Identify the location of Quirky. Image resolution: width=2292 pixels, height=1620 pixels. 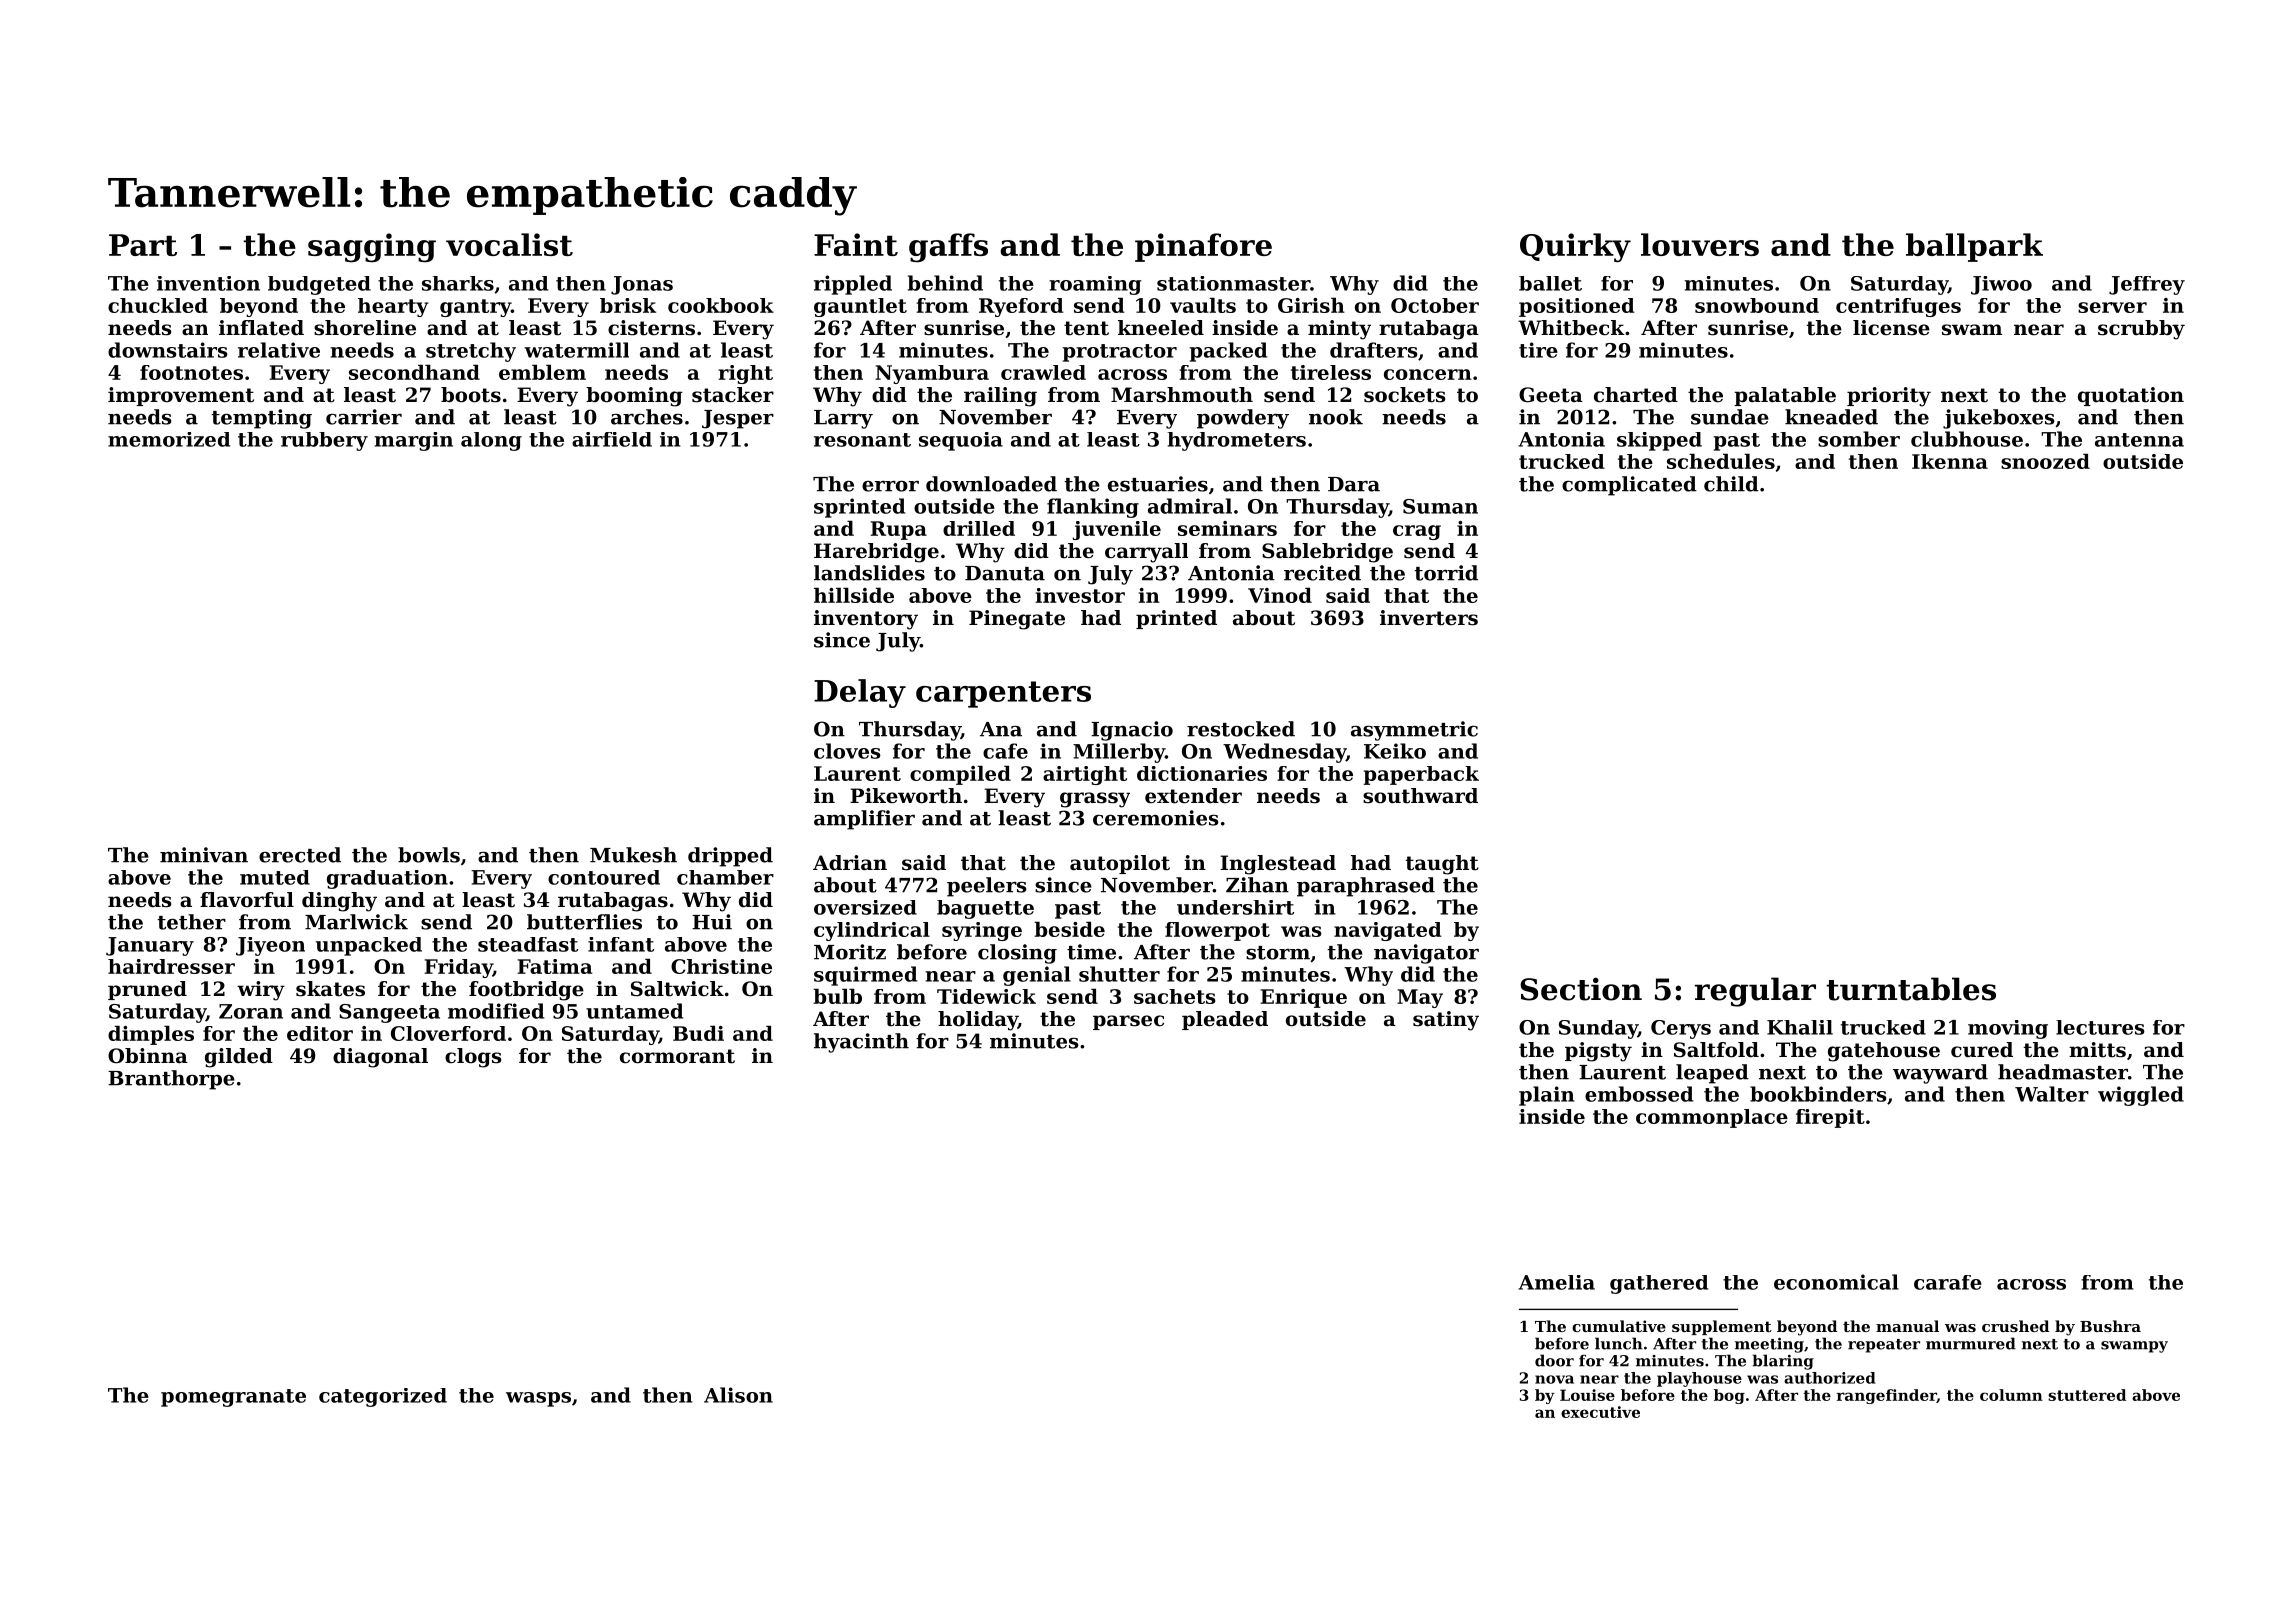
(1575, 248).
